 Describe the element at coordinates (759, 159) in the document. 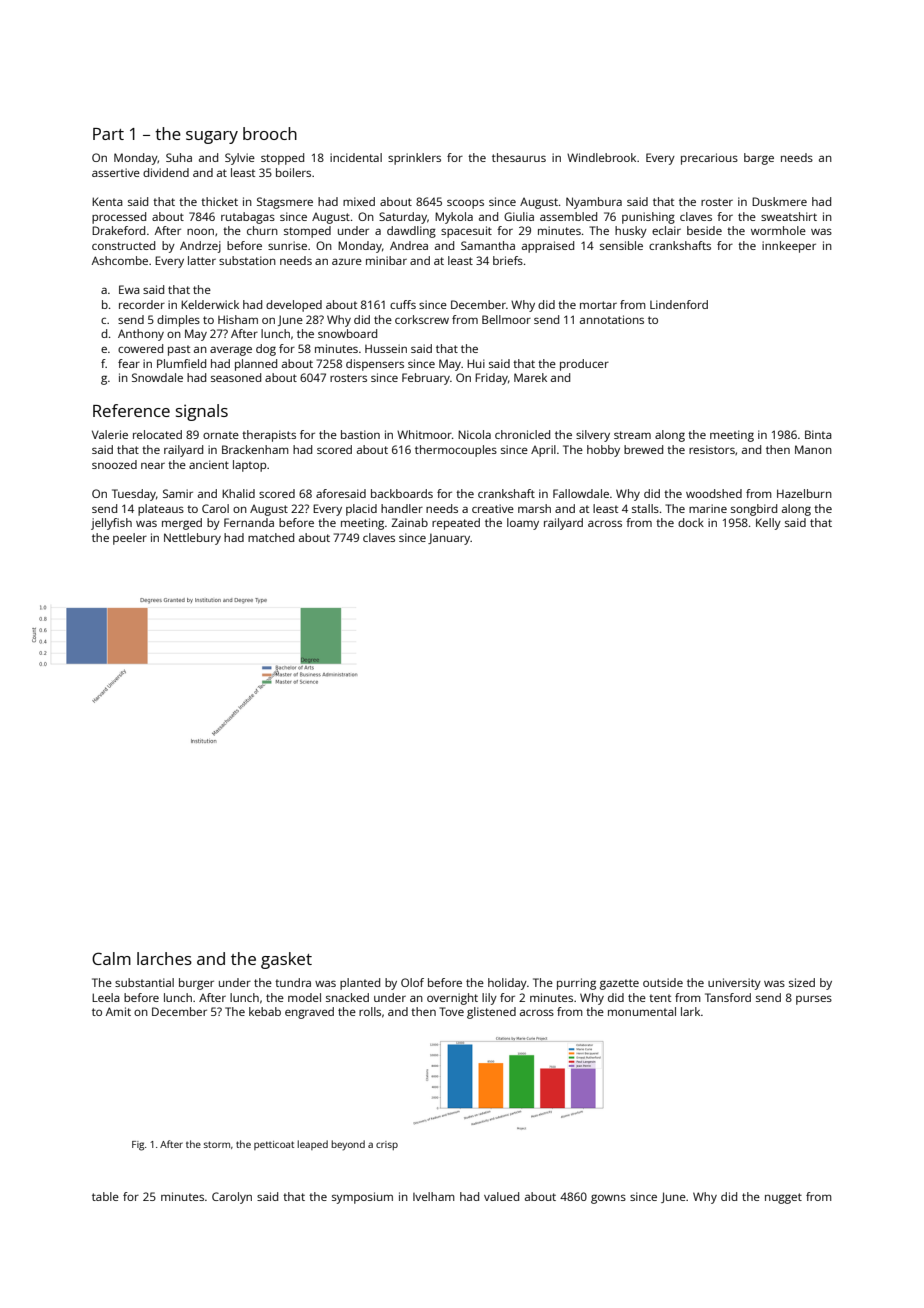

I see `barge` at that location.
